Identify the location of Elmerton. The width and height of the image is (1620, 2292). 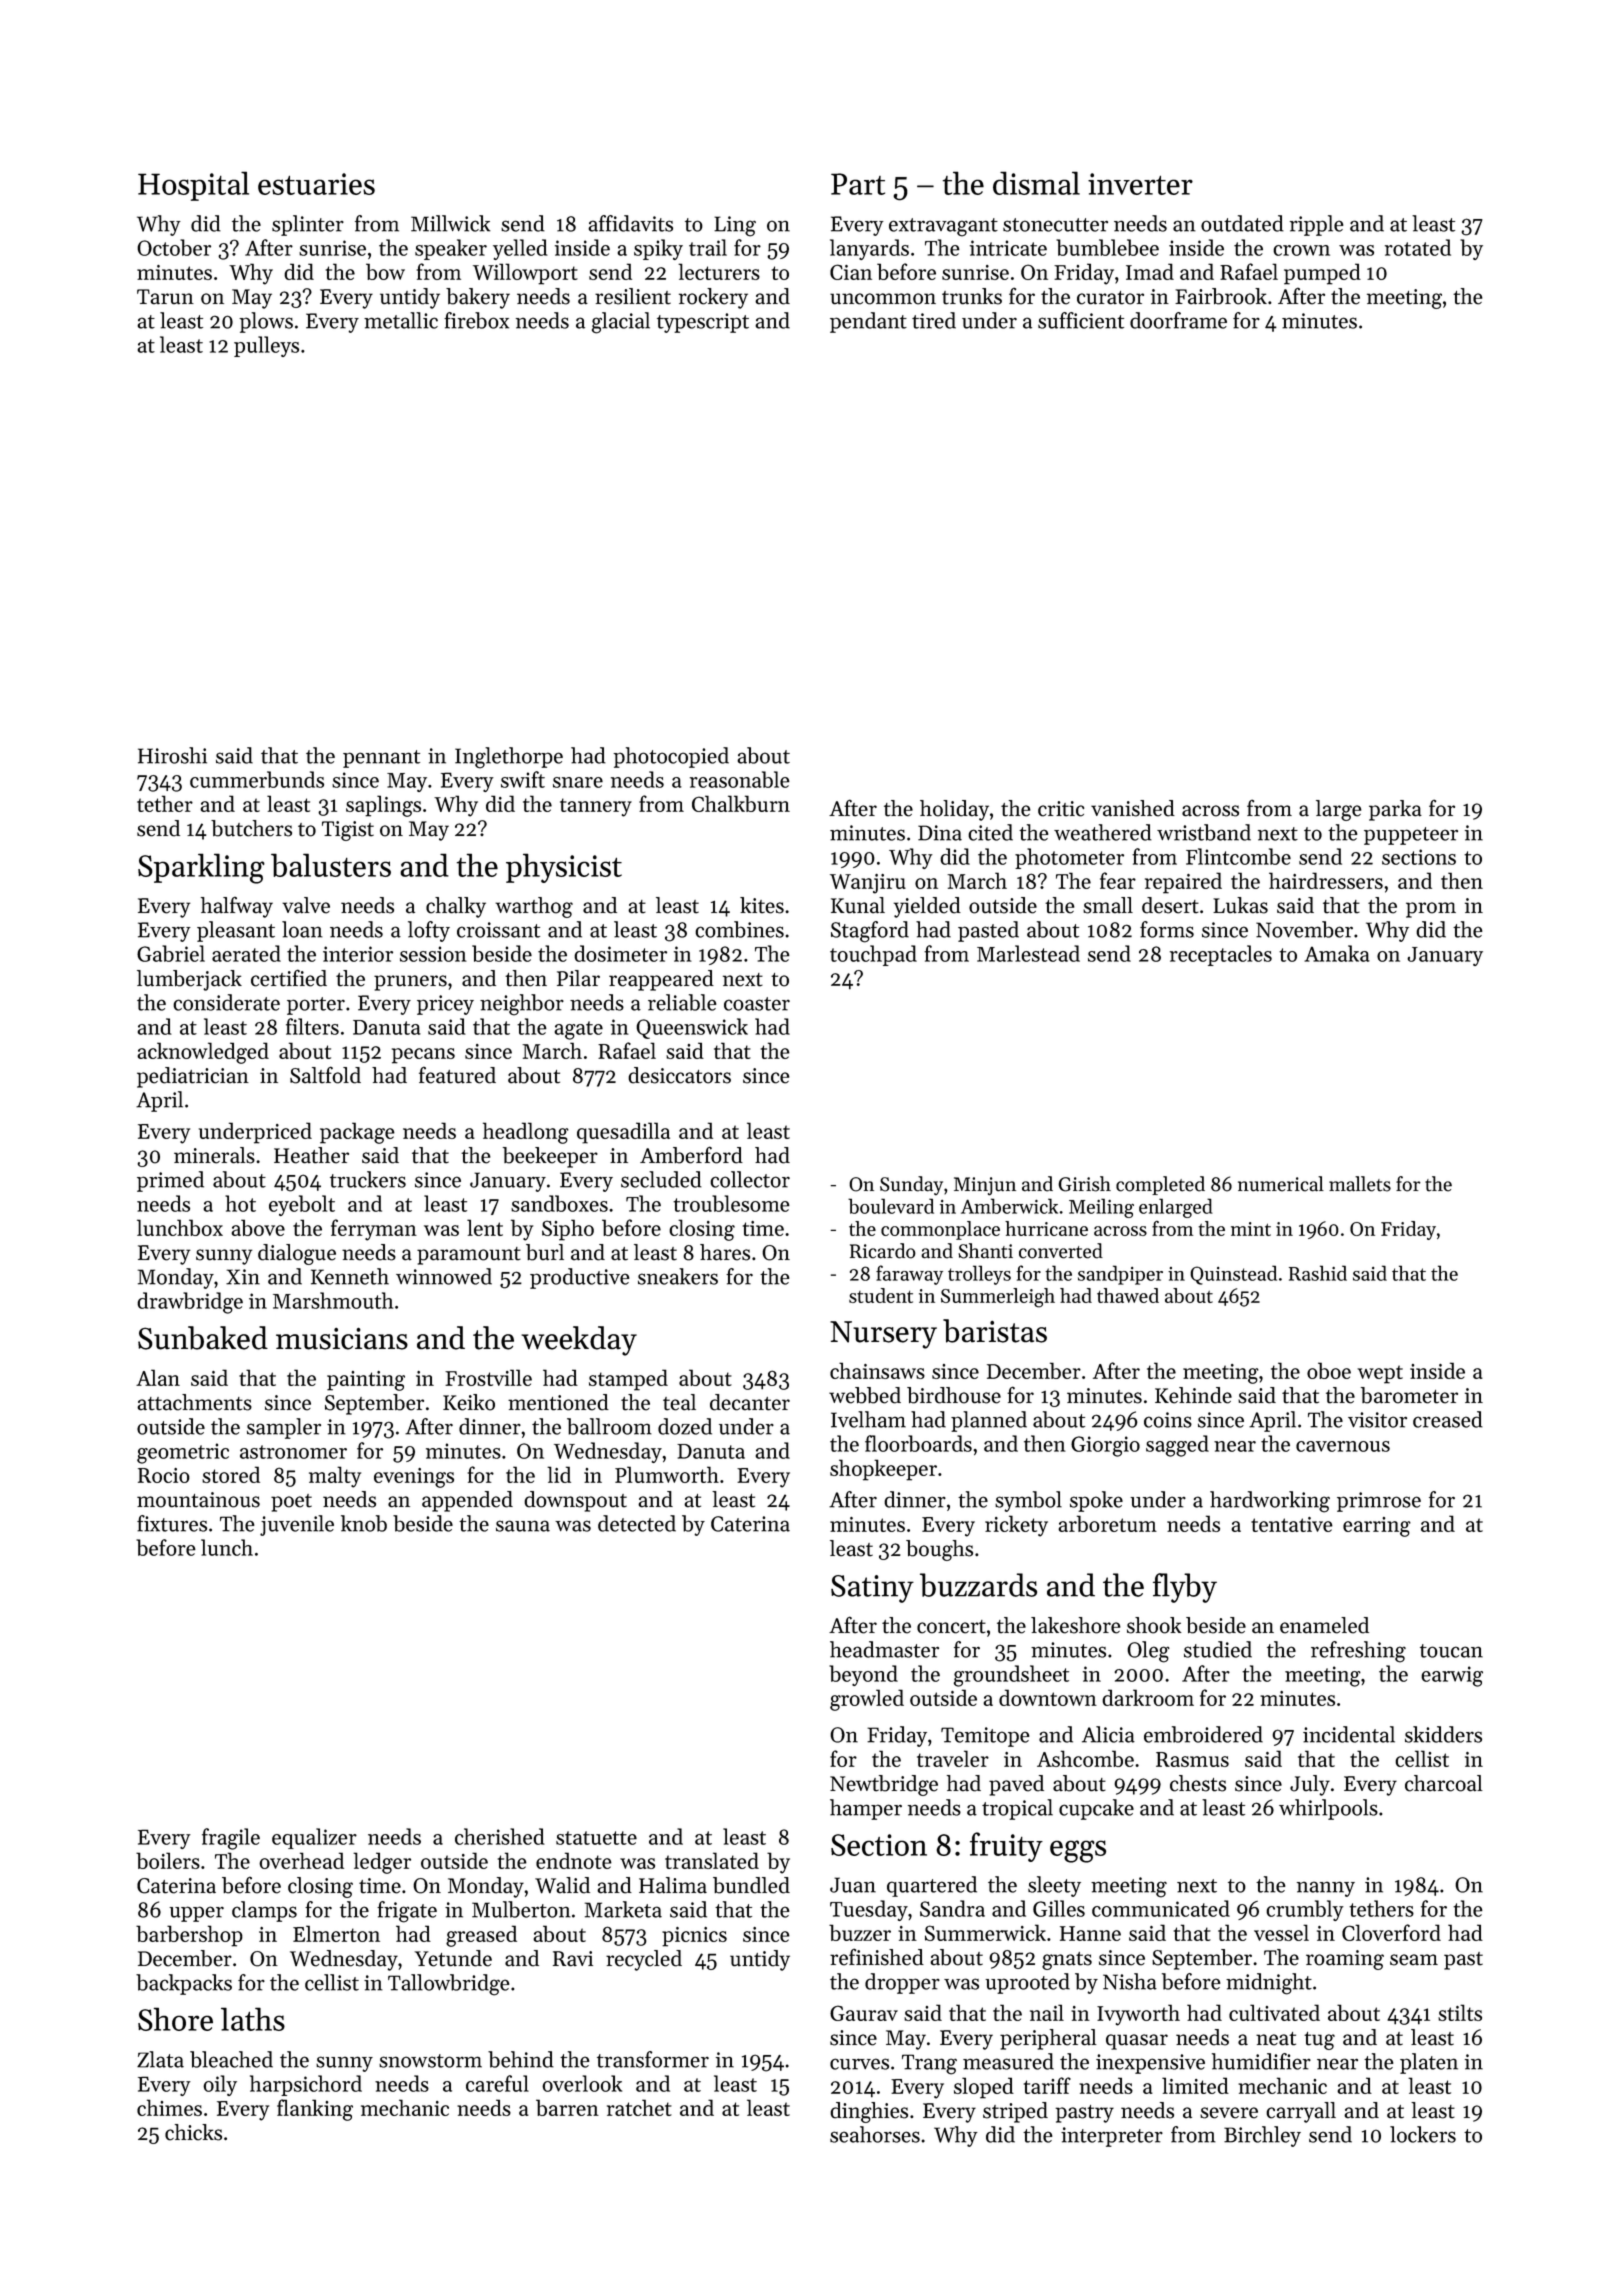
(336, 1933).
